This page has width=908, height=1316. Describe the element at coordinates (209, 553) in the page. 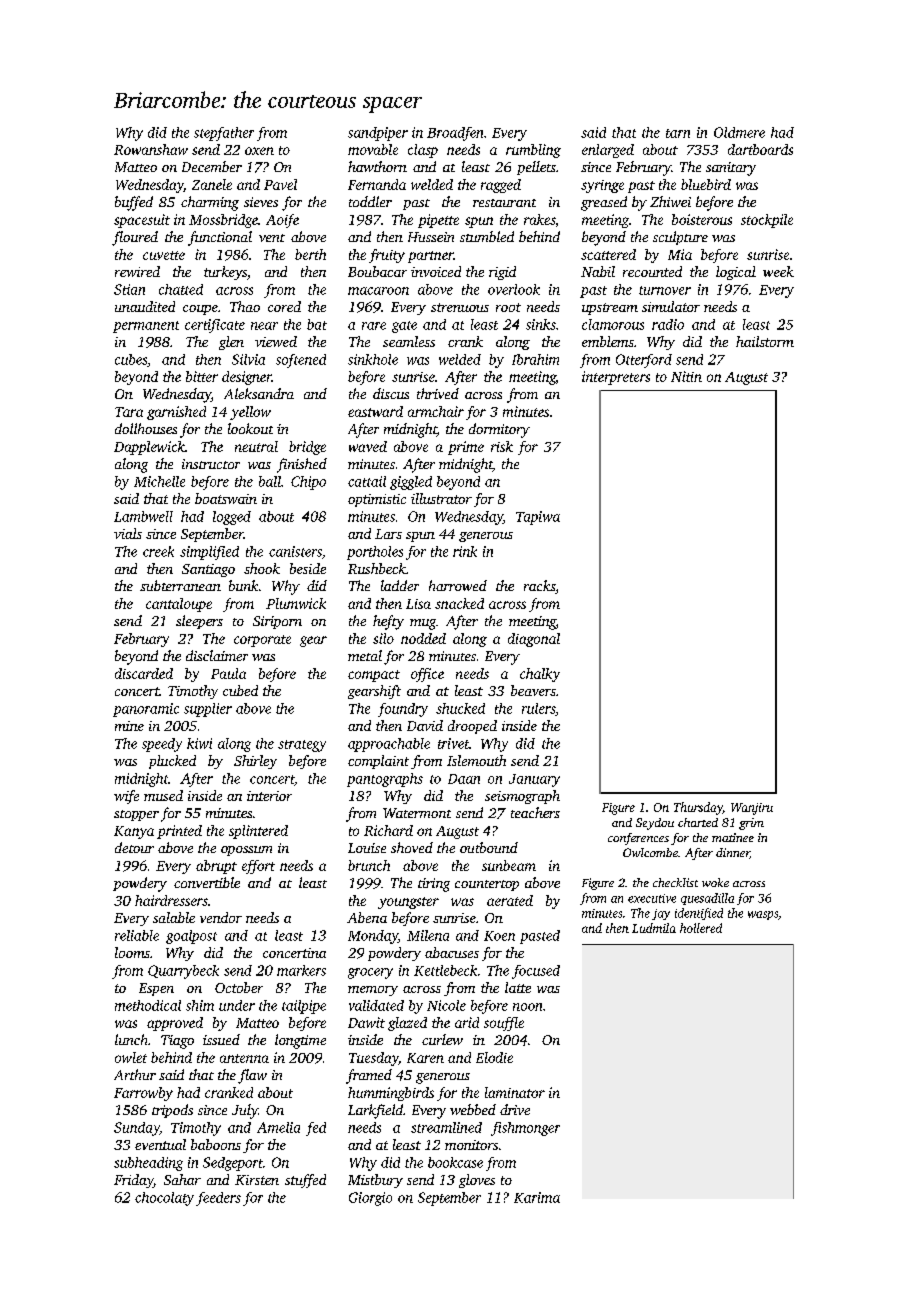

I see `simplified` at that location.
